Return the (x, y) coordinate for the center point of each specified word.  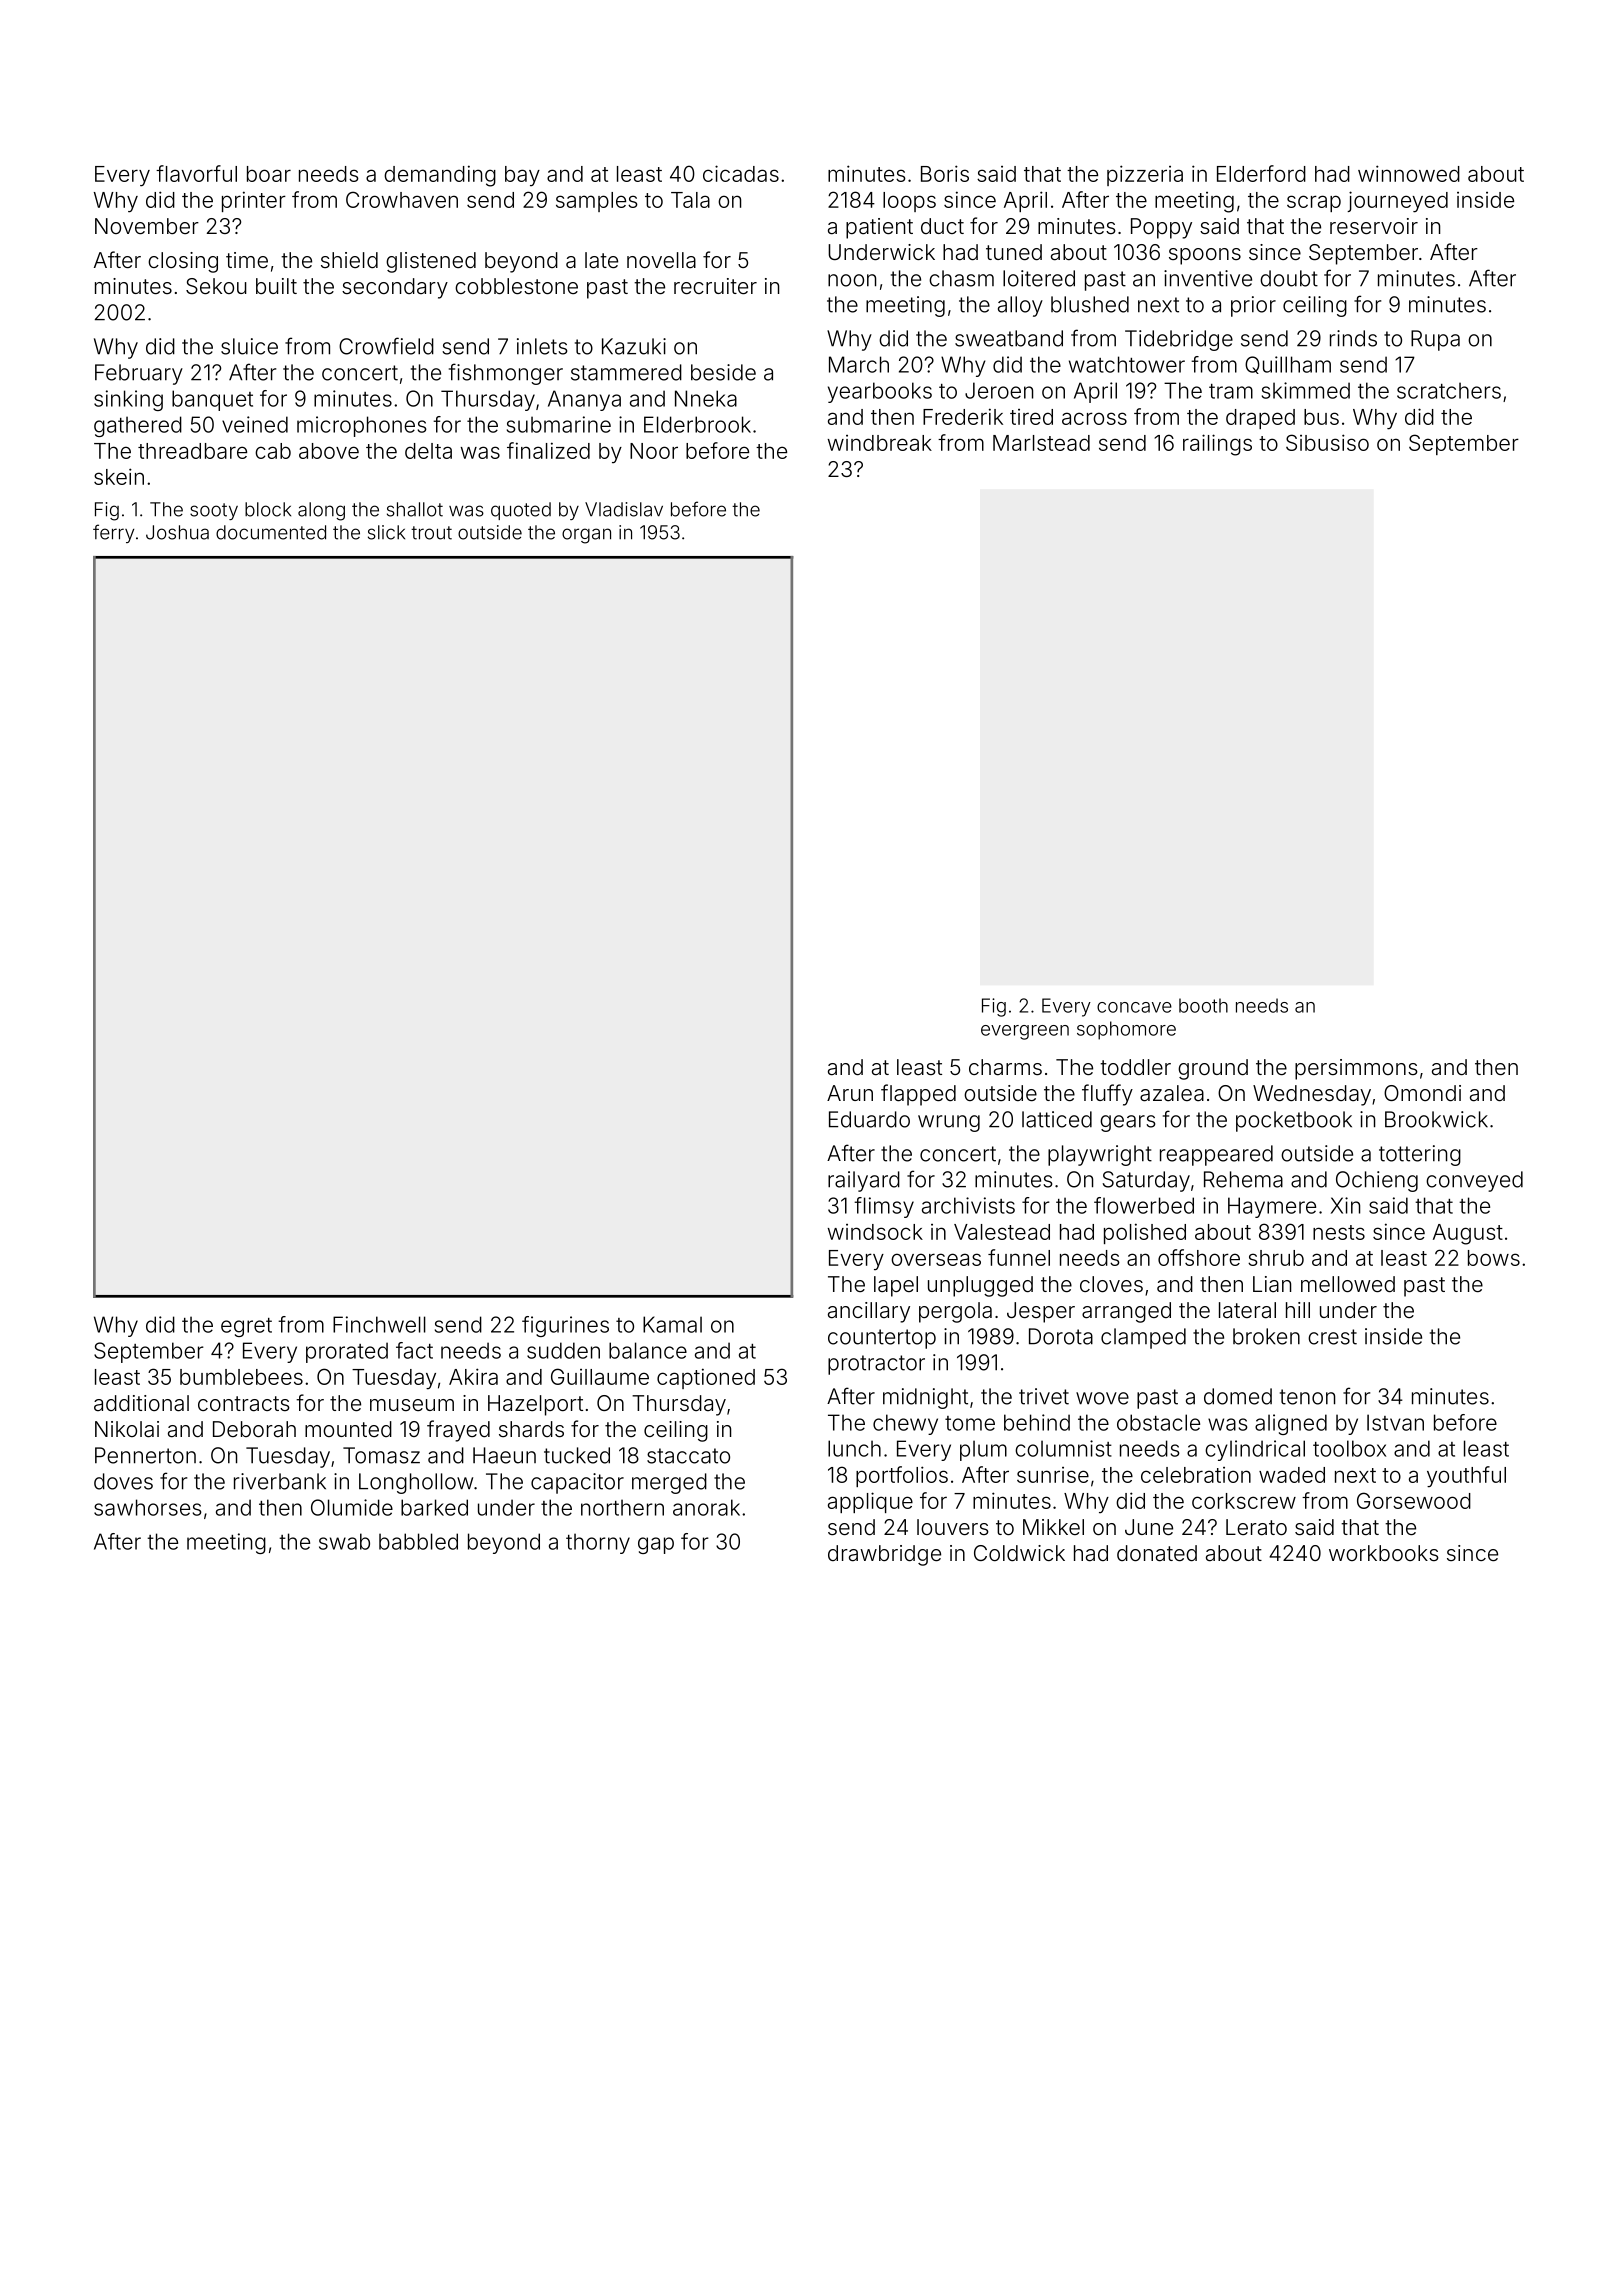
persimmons (1356, 1069)
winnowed (1409, 173)
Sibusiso (1327, 442)
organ (586, 536)
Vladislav (624, 509)
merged (669, 1483)
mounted (348, 1429)
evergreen (1025, 1032)
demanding (440, 176)
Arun (850, 1093)
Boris (945, 173)
